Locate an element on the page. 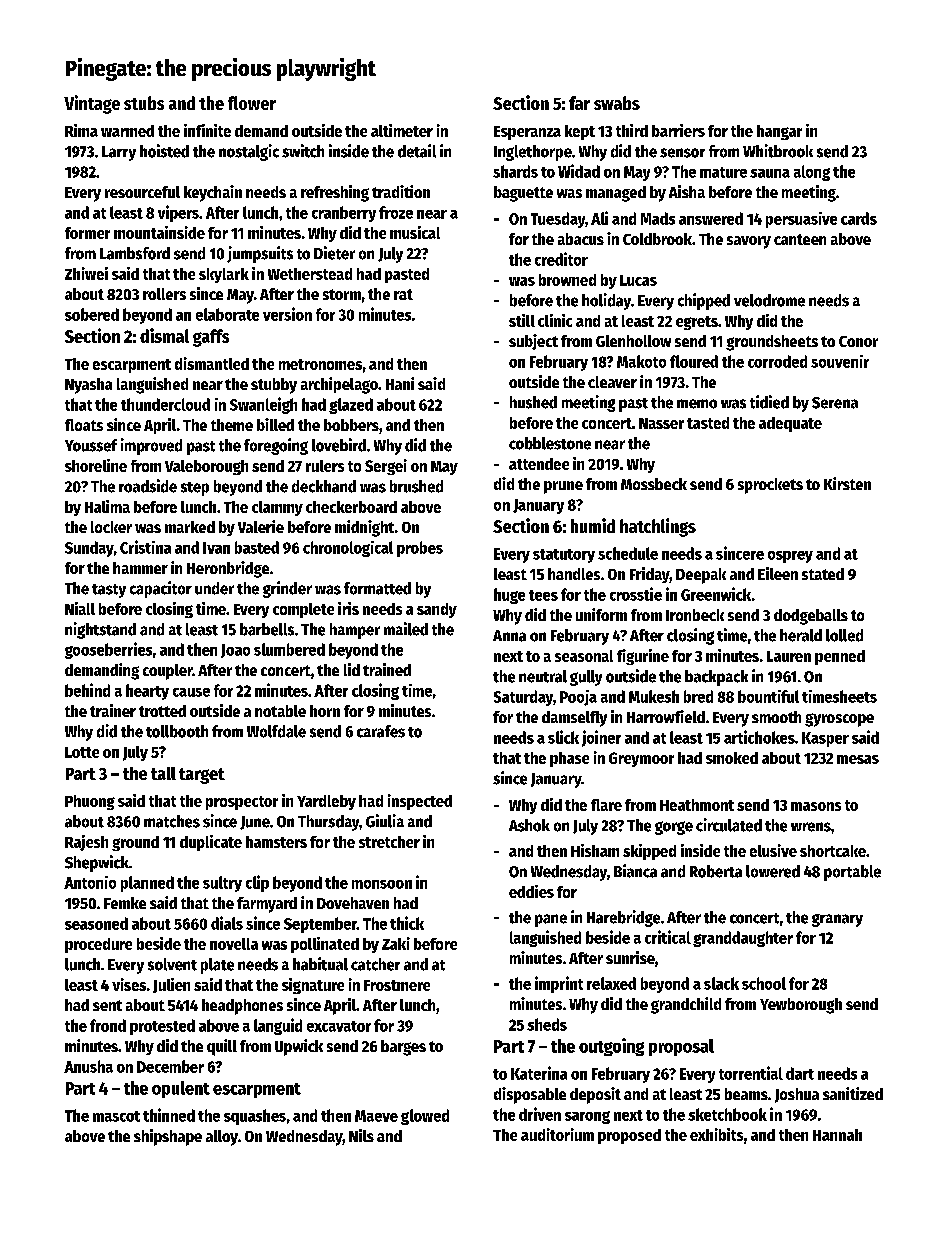  gooseberries is located at coordinates (108, 650).
